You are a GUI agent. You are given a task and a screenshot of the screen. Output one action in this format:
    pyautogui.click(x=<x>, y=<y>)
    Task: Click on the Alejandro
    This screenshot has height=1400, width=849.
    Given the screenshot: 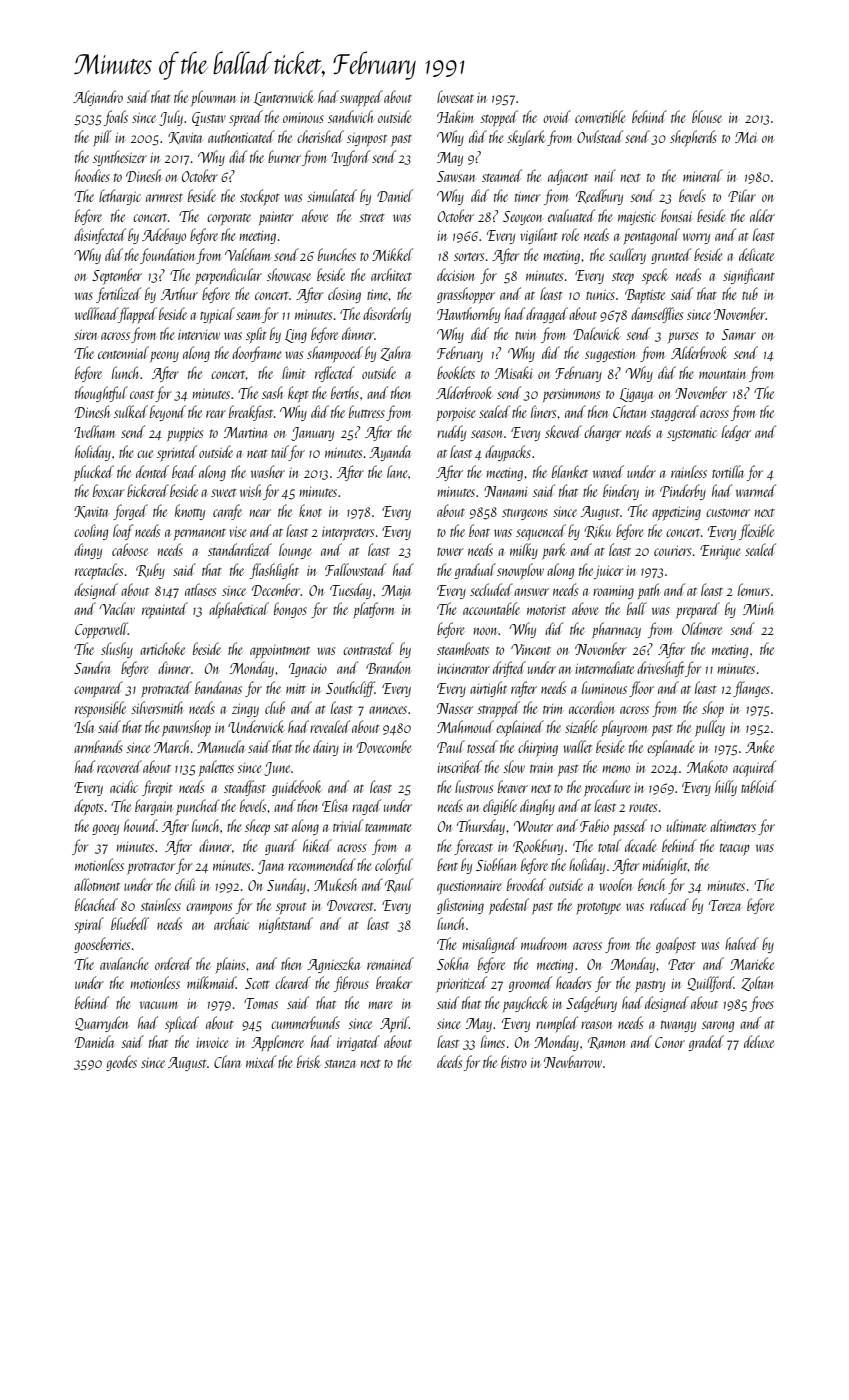 What is the action you would take?
    pyautogui.click(x=98, y=98)
